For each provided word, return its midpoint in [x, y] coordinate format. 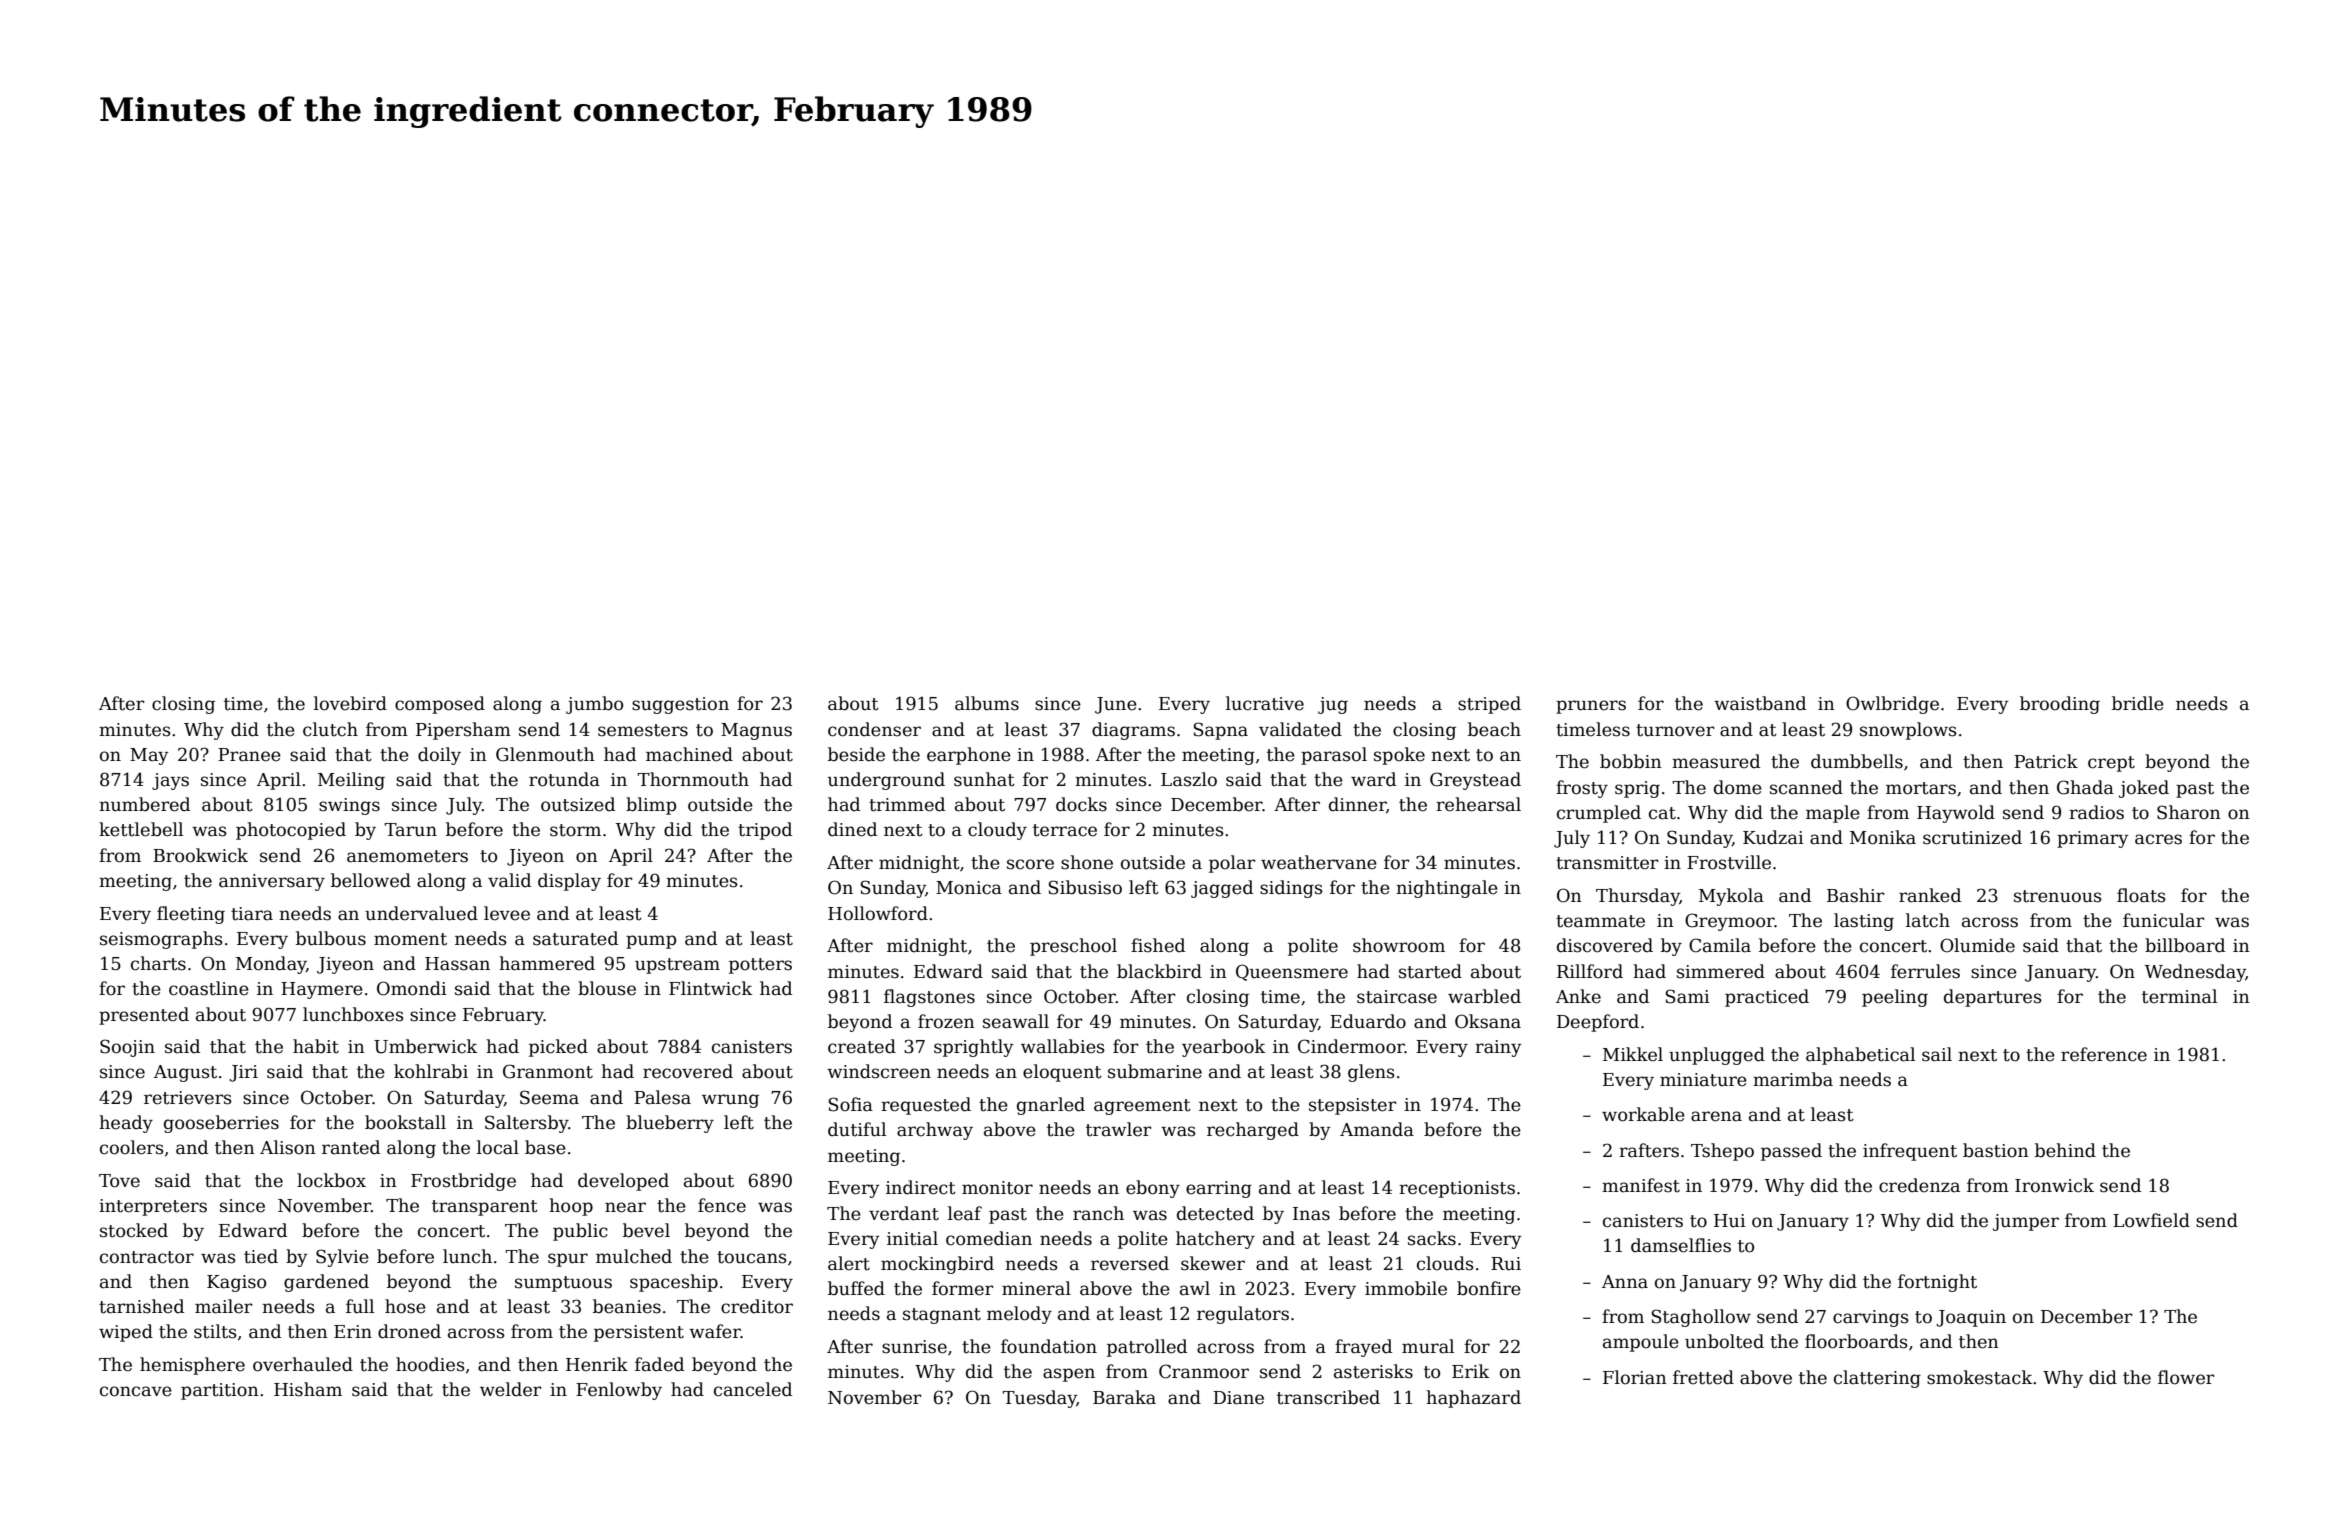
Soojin [127, 1048]
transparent [485, 1208]
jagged [1222, 889]
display [569, 882]
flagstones [929, 998]
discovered [1605, 945]
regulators [1243, 1315]
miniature [1703, 1080]
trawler [1119, 1129]
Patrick [2046, 761]
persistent [639, 1333]
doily [439, 756]
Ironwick [2054, 1185]
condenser [874, 729]
